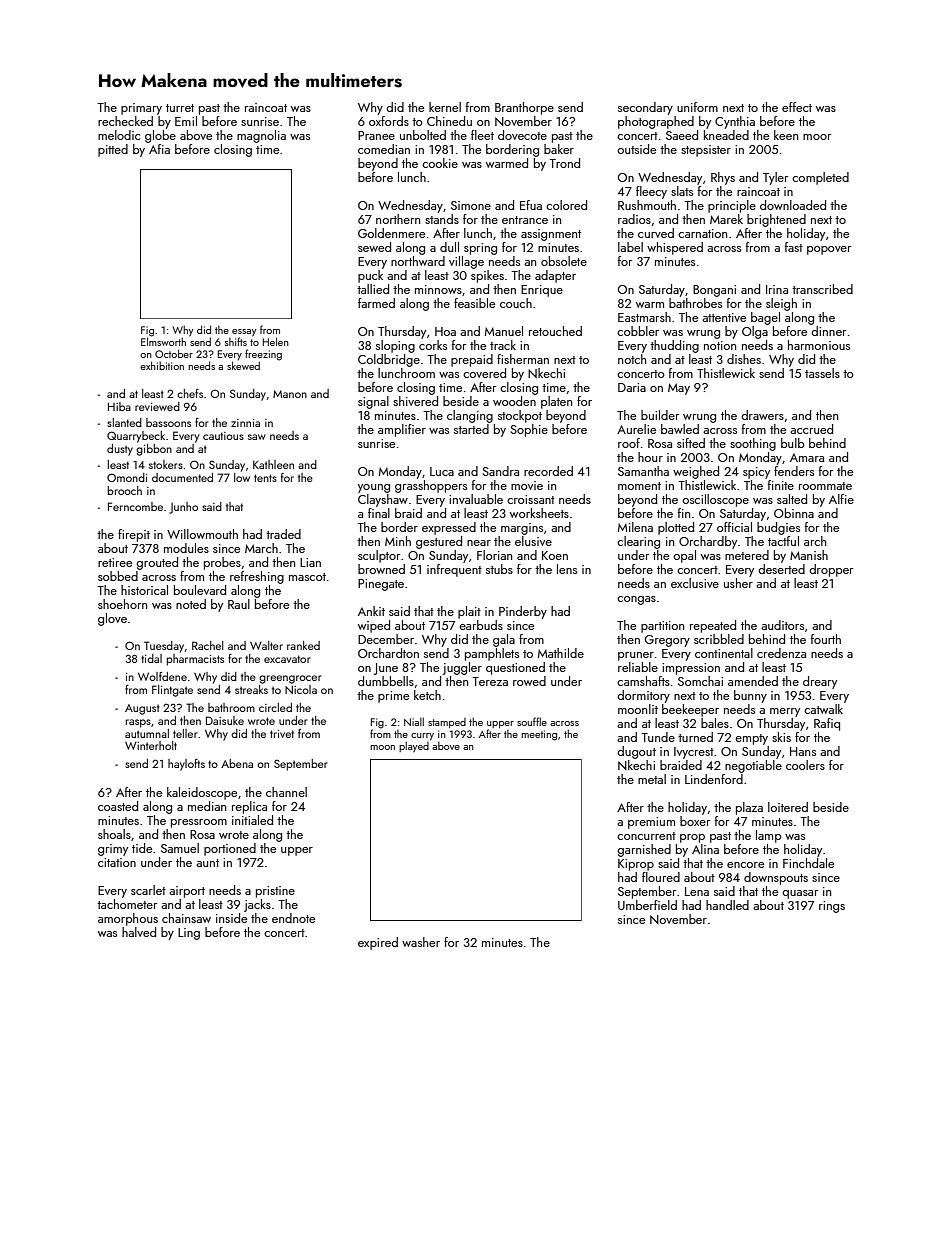 The image size is (952, 1233). I want to click on Wolfdene, so click(162, 676).
